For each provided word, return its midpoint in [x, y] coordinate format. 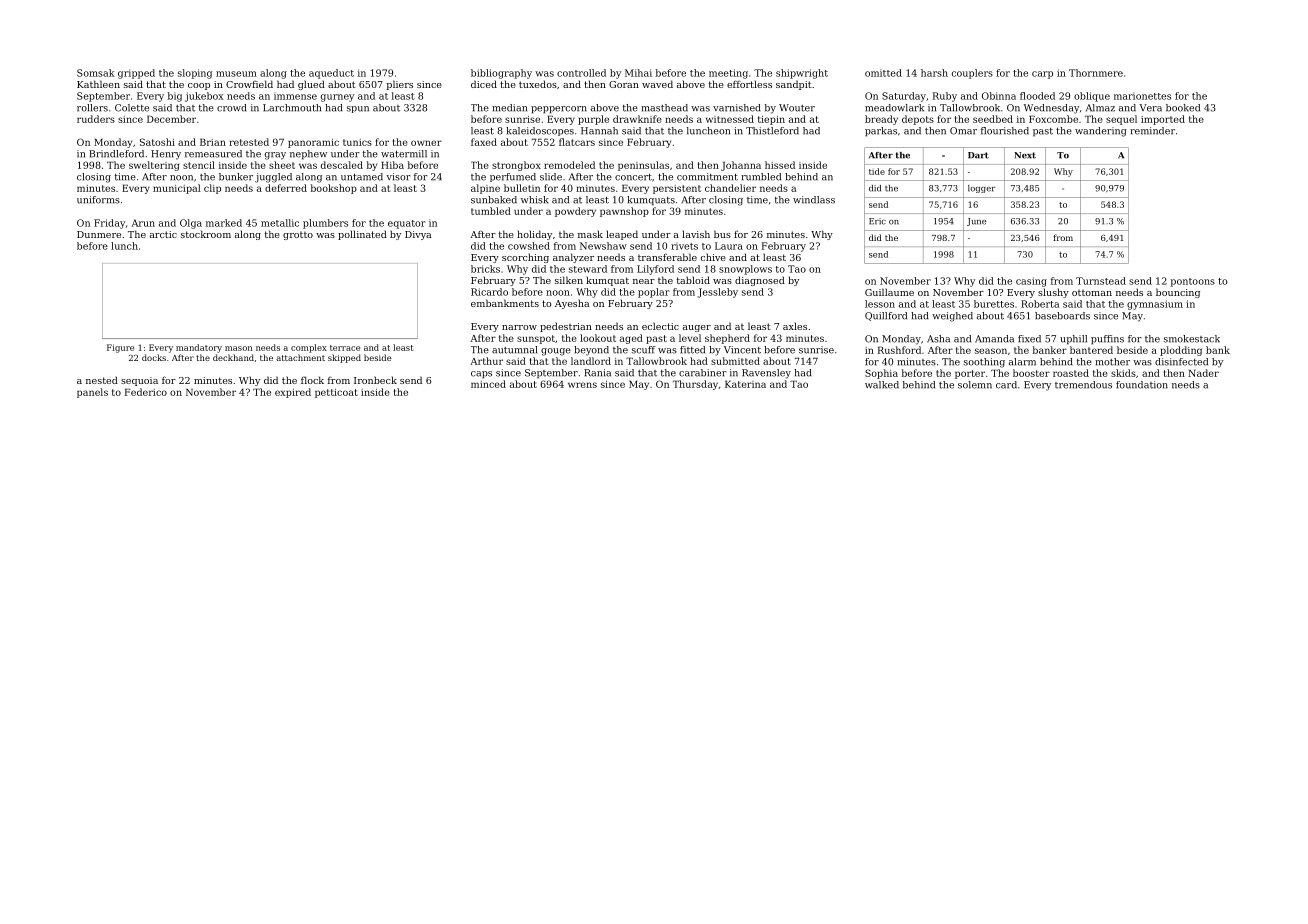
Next [1025, 155]
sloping [195, 74]
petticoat [336, 393]
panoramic [313, 143]
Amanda [994, 339]
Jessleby [717, 293]
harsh [934, 73]
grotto [298, 236]
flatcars [577, 142]
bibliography [501, 74]
